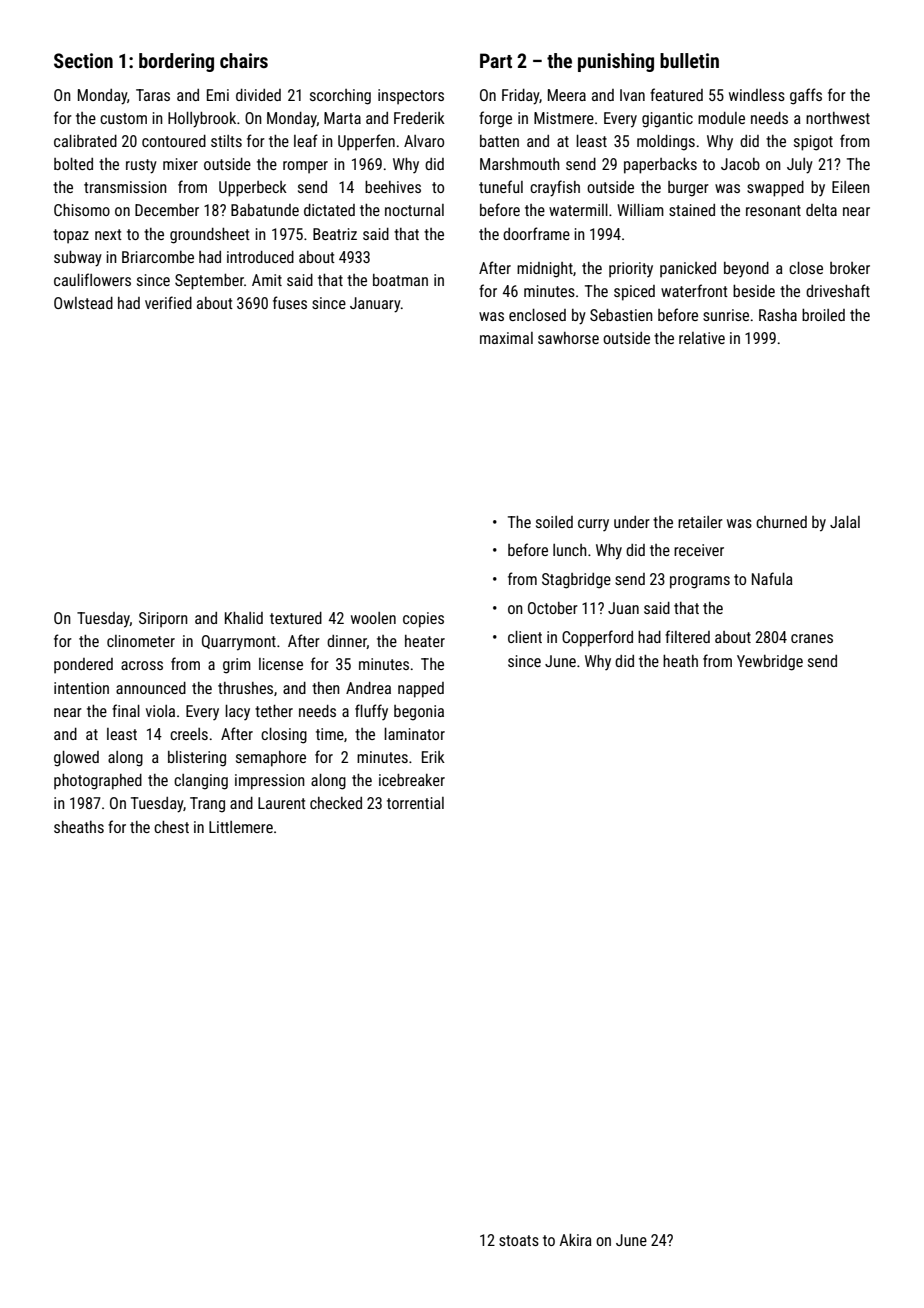  What do you see at coordinates (519, 1240) in the screenshot?
I see `stoats` at bounding box center [519, 1240].
